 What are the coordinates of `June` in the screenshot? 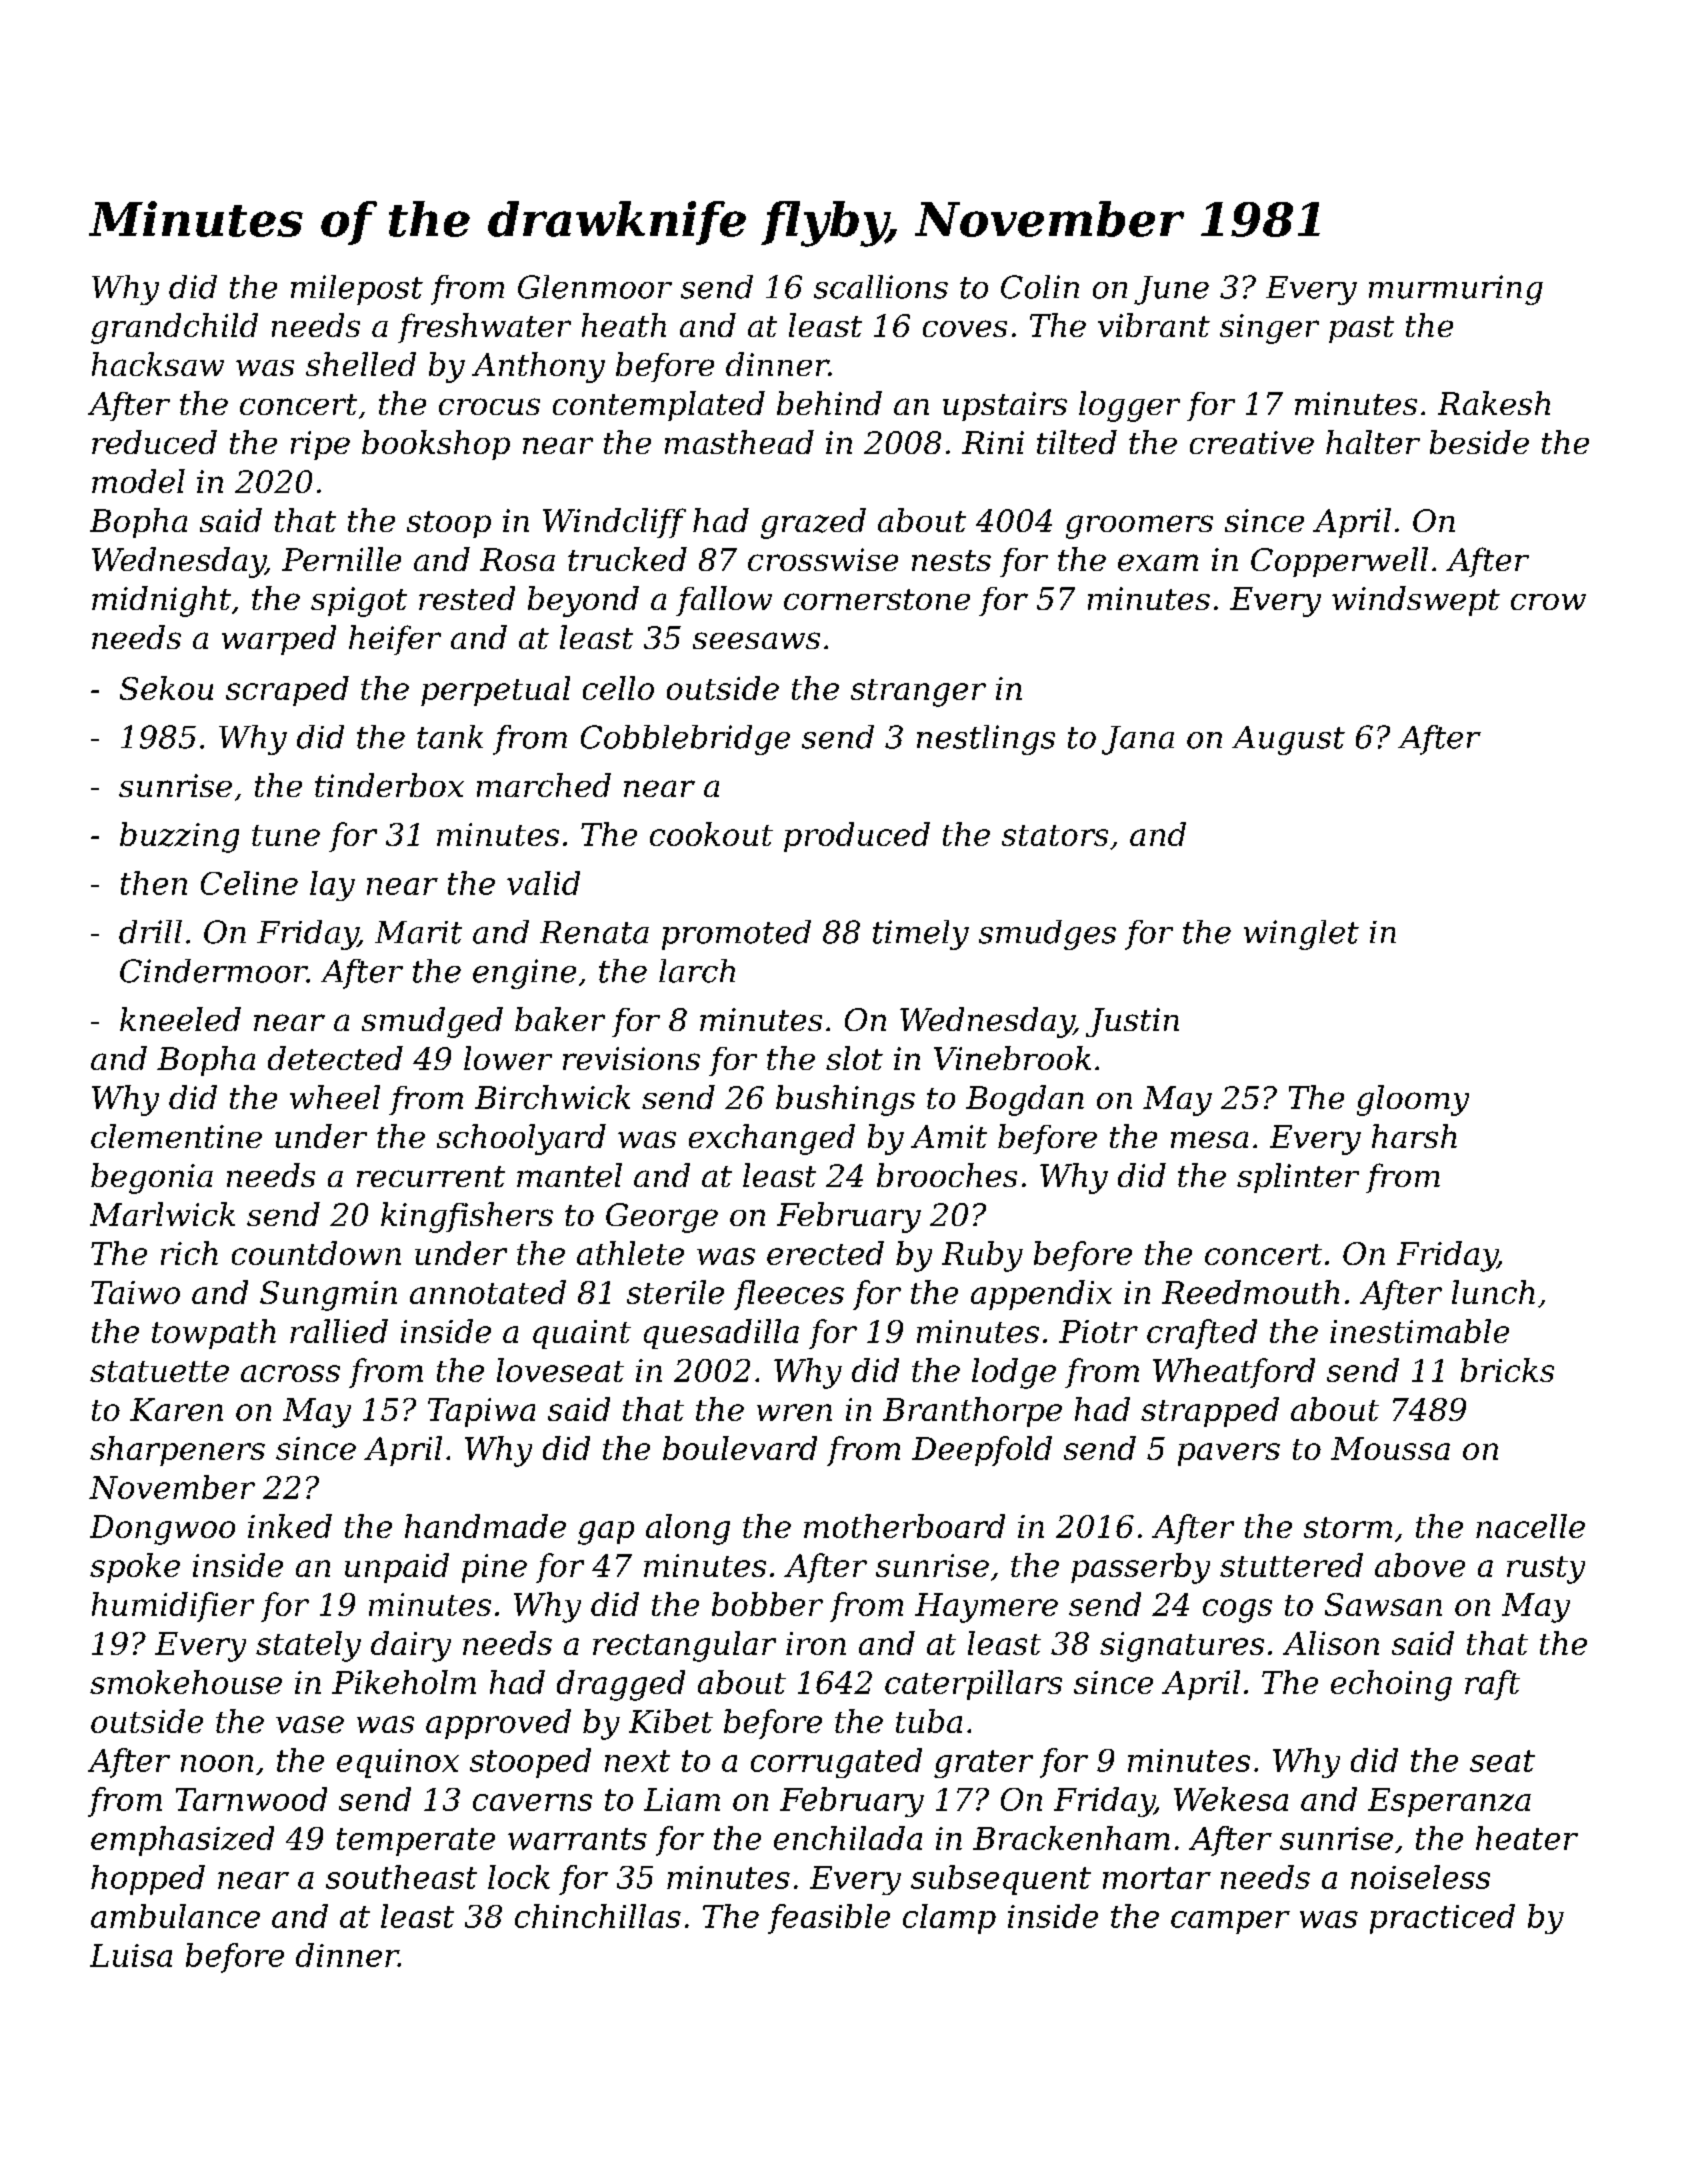 It's located at (1171, 290).
